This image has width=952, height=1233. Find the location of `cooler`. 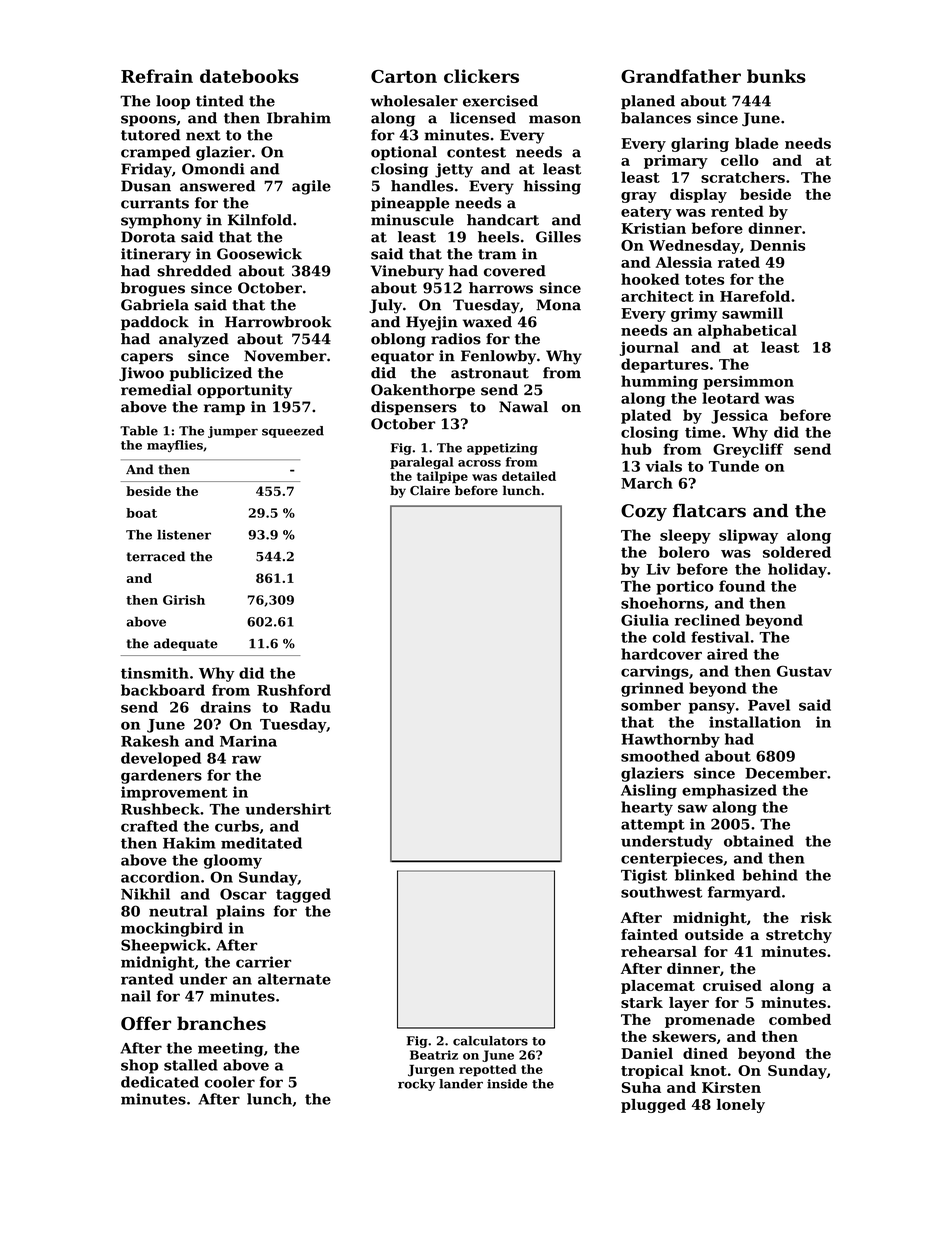

cooler is located at coordinates (230, 1082).
